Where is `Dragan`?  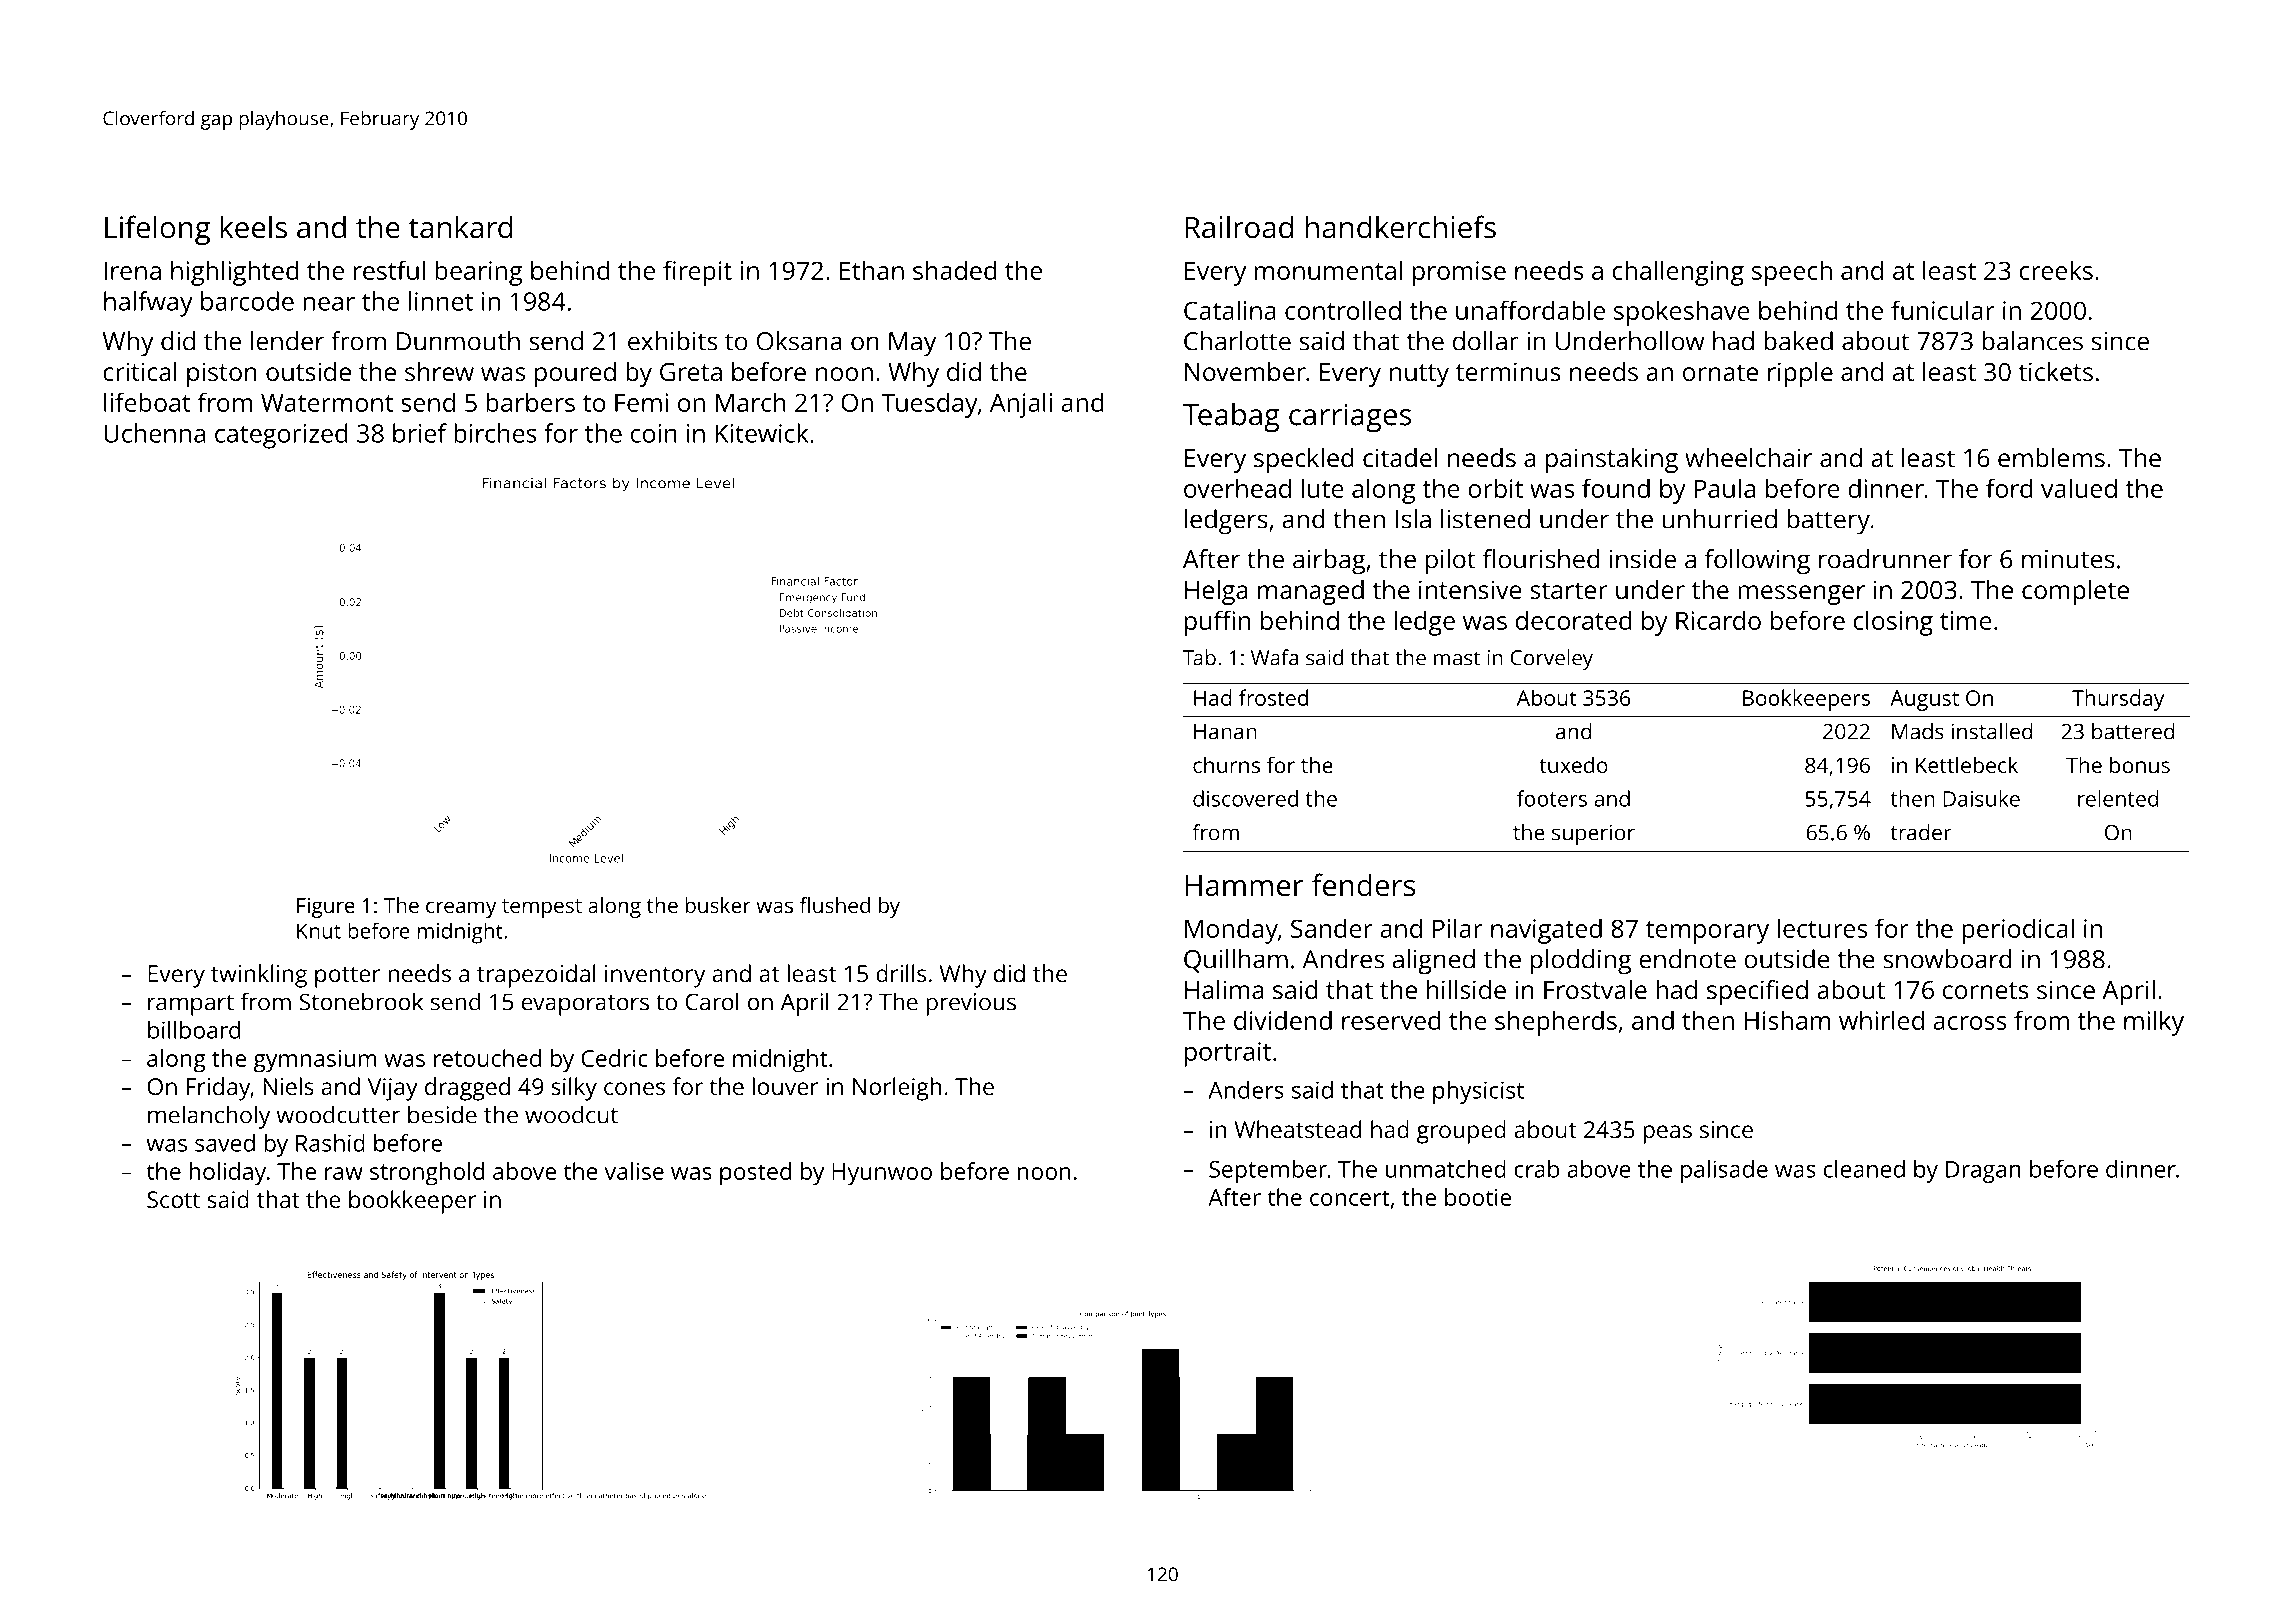 Dragan is located at coordinates (1983, 1172).
